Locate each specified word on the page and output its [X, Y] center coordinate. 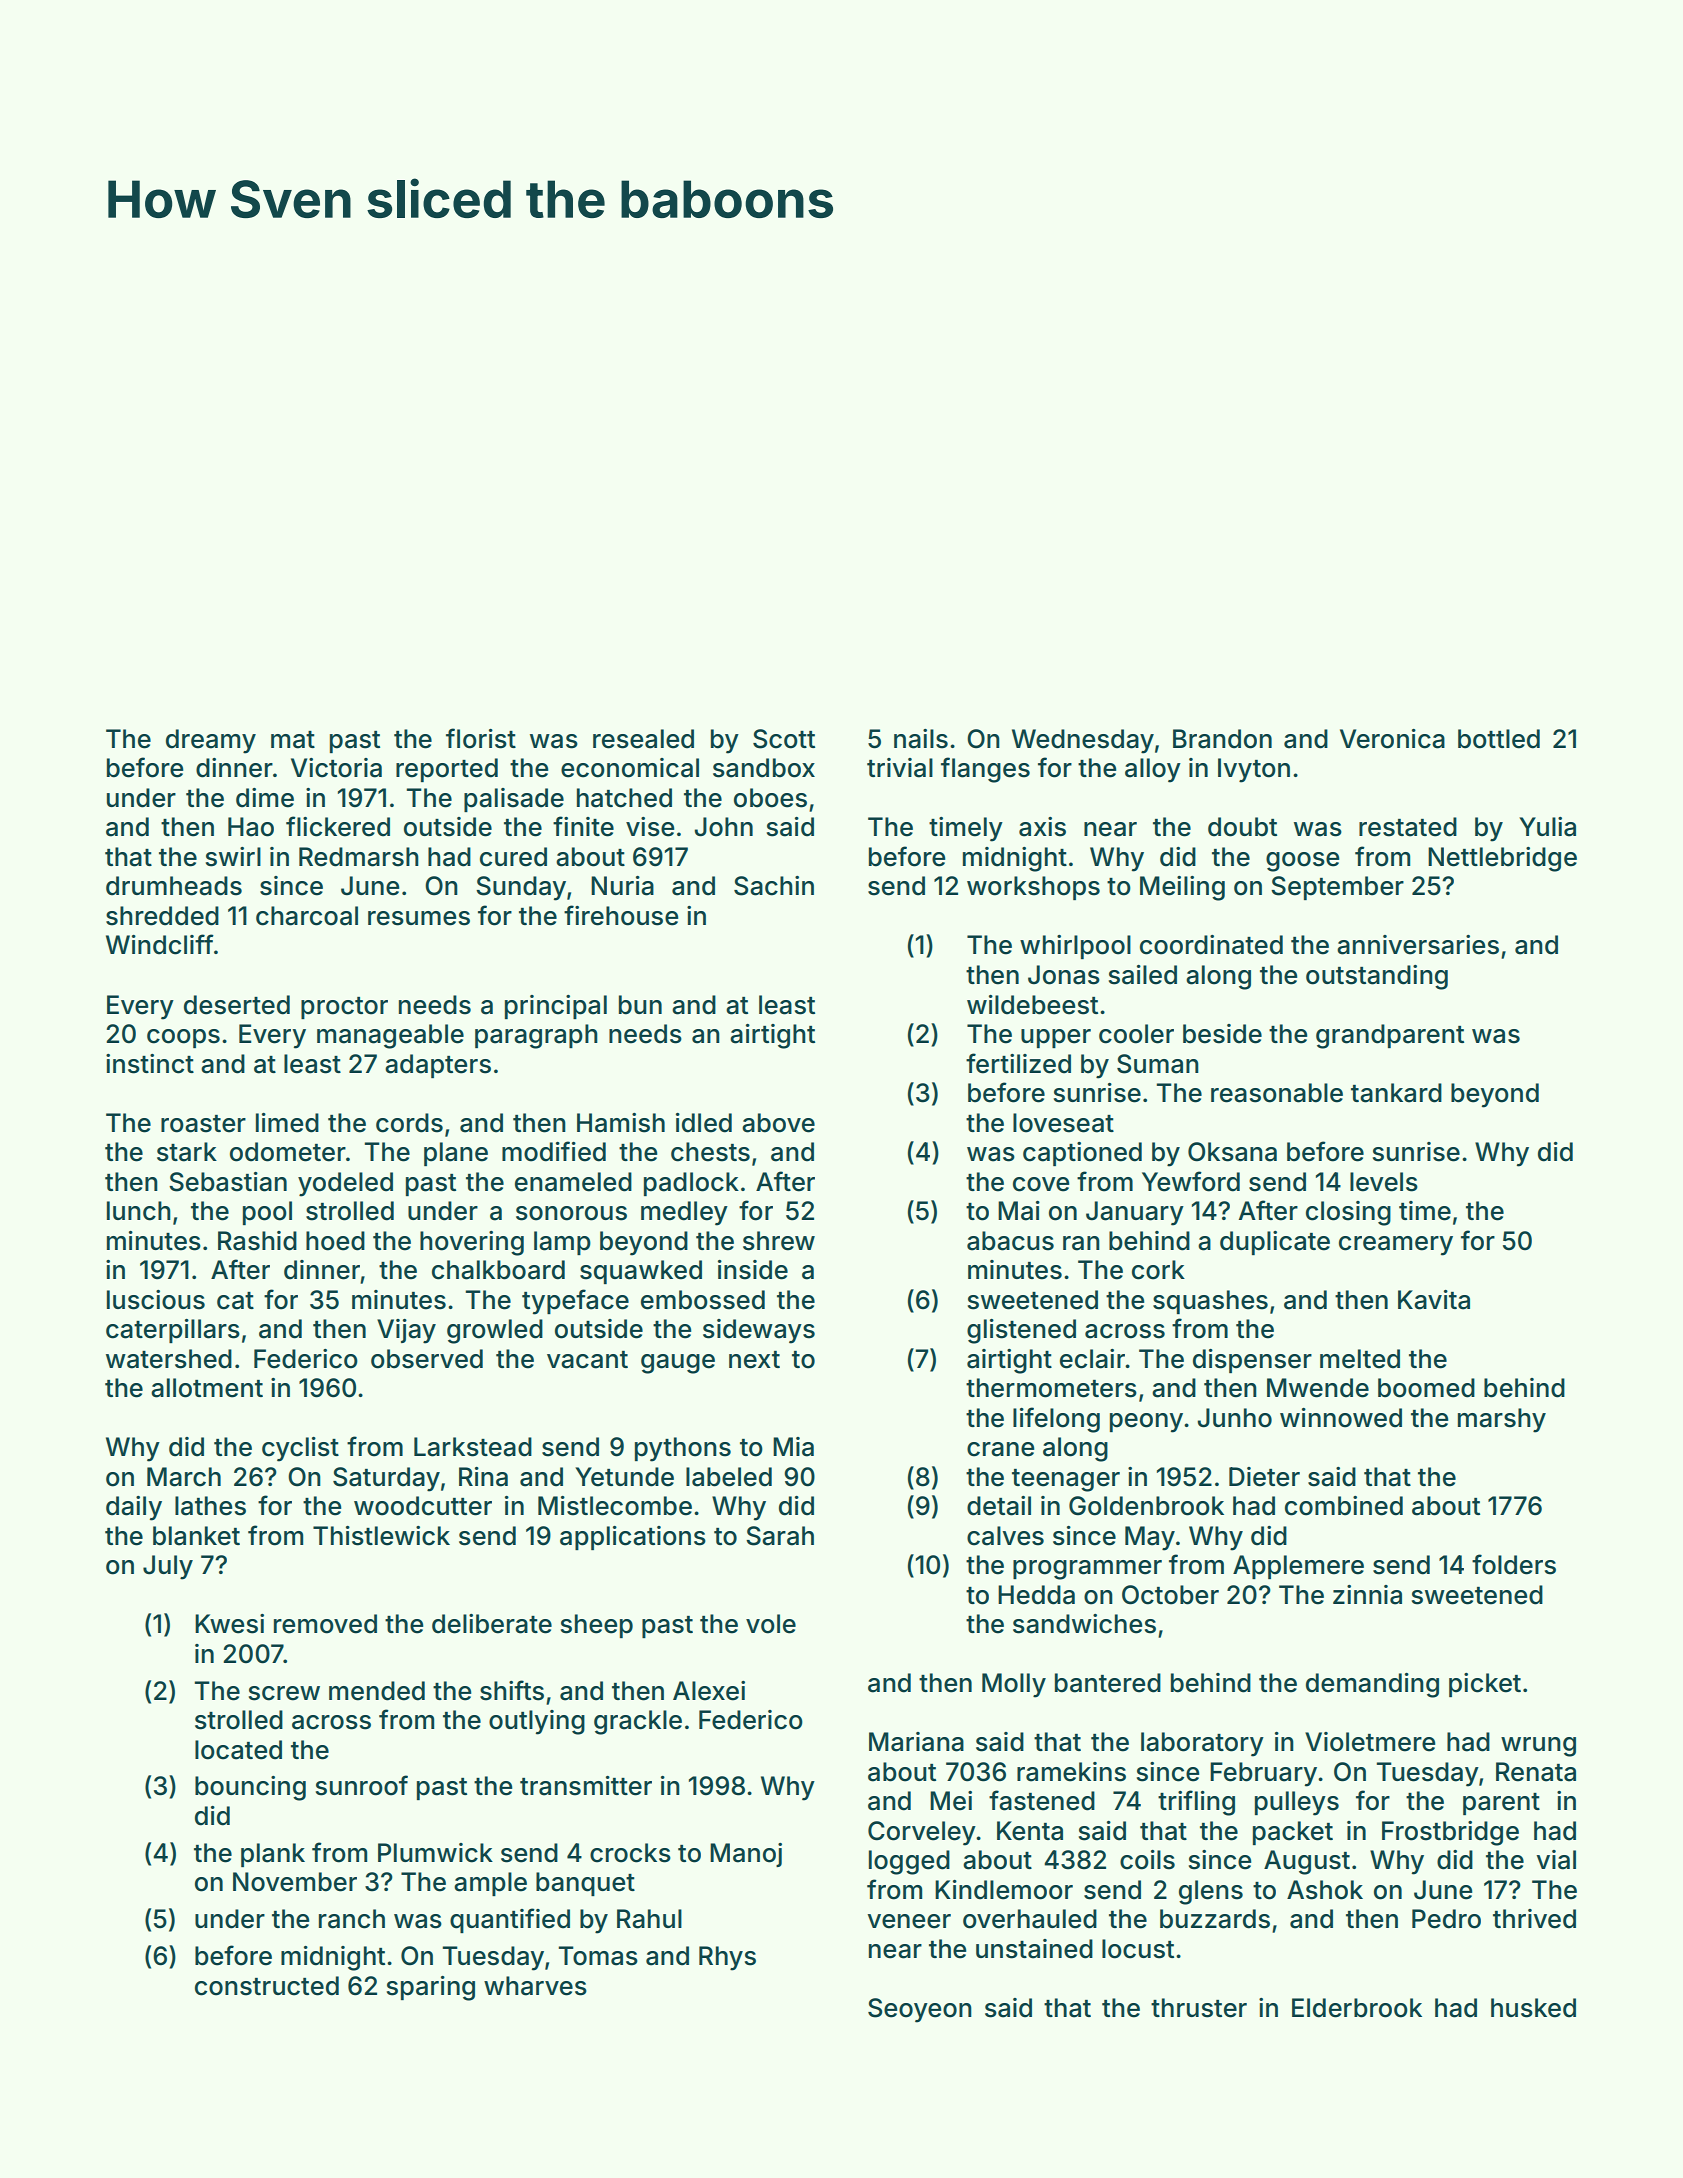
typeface [575, 1302]
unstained [1034, 1949]
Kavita [1434, 1300]
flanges [985, 770]
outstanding [1377, 977]
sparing [431, 1988]
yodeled [345, 1184]
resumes [419, 918]
